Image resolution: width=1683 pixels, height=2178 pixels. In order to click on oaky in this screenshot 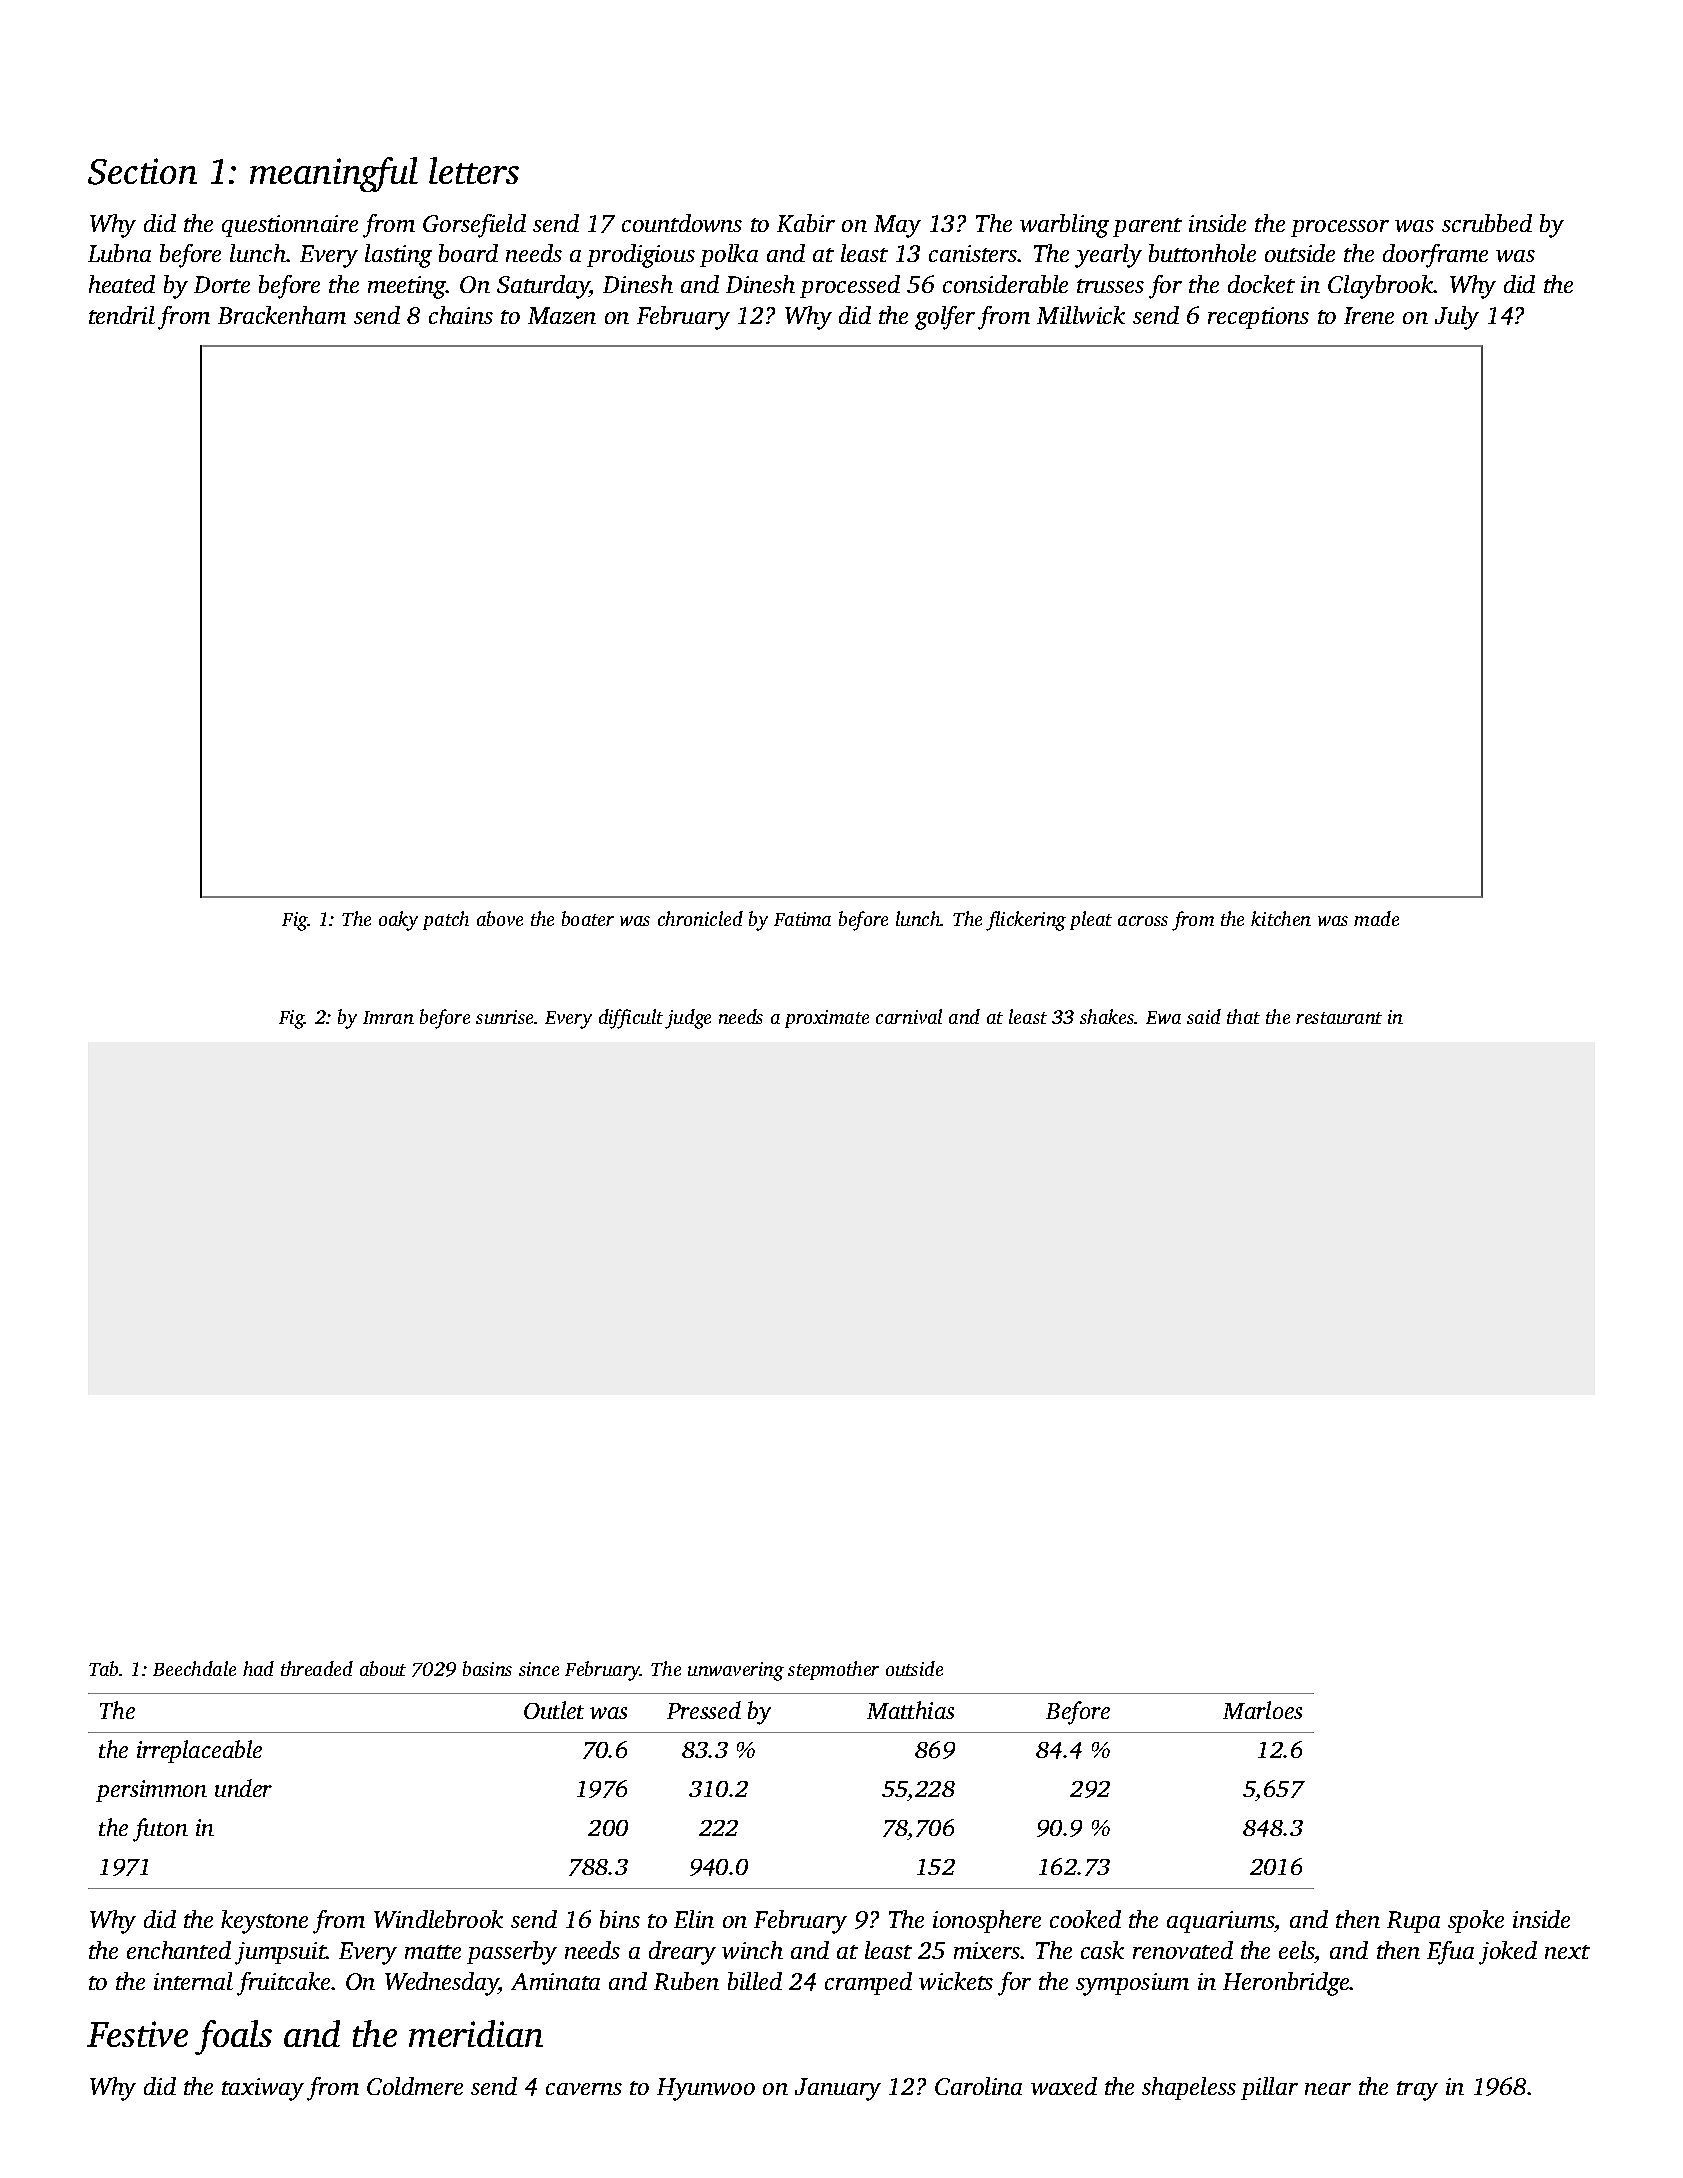, I will do `click(398, 921)`.
